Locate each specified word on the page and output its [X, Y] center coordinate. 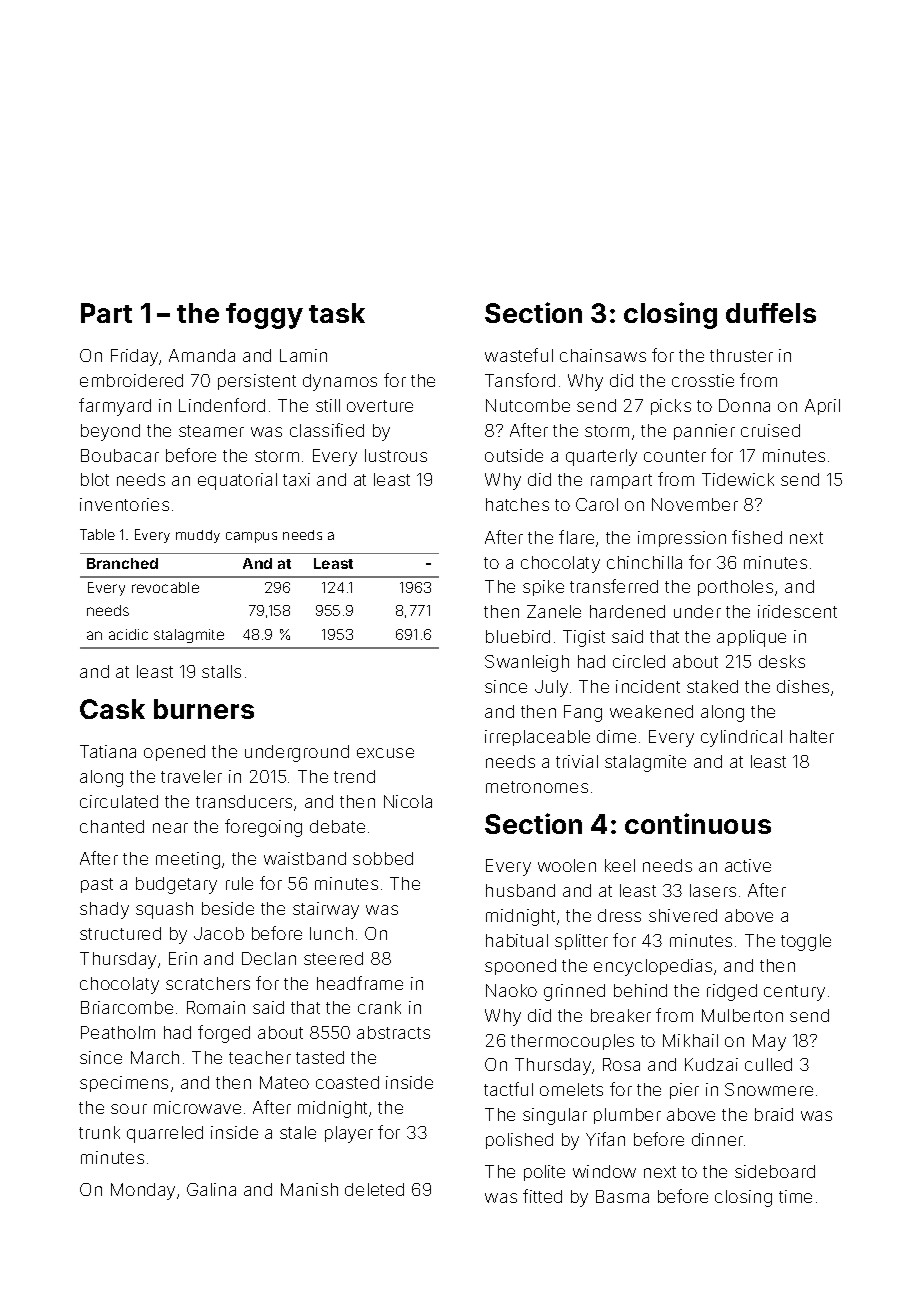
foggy [264, 316]
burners [204, 709]
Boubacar [120, 455]
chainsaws [603, 355]
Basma [622, 1196]
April [822, 407]
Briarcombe [127, 1007]
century [794, 993]
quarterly [601, 457]
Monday [143, 1191]
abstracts [393, 1032]
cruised [770, 430]
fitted [542, 1196]
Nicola [408, 801]
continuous [698, 823]
